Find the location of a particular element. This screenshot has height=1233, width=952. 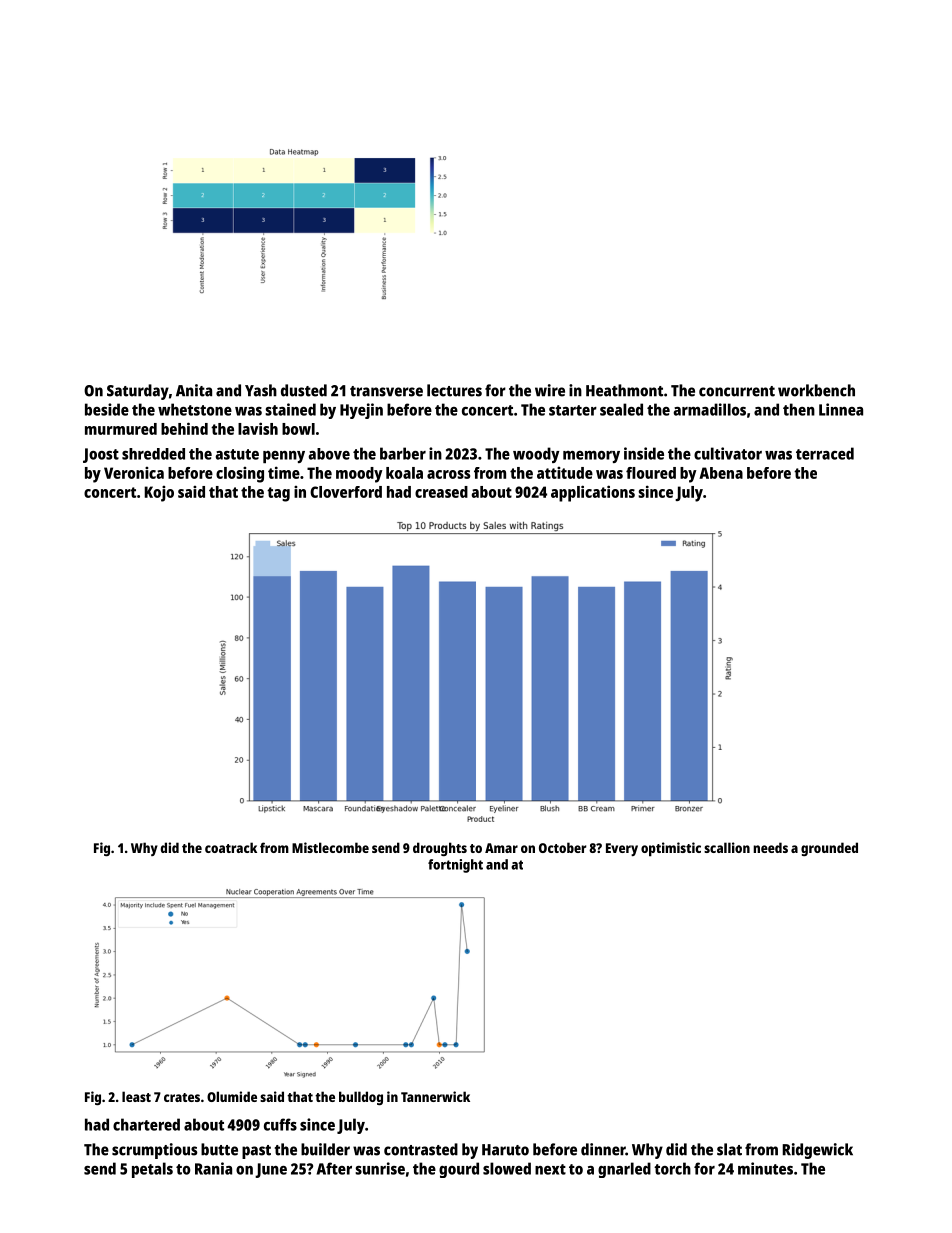

Kojo is located at coordinates (159, 494).
